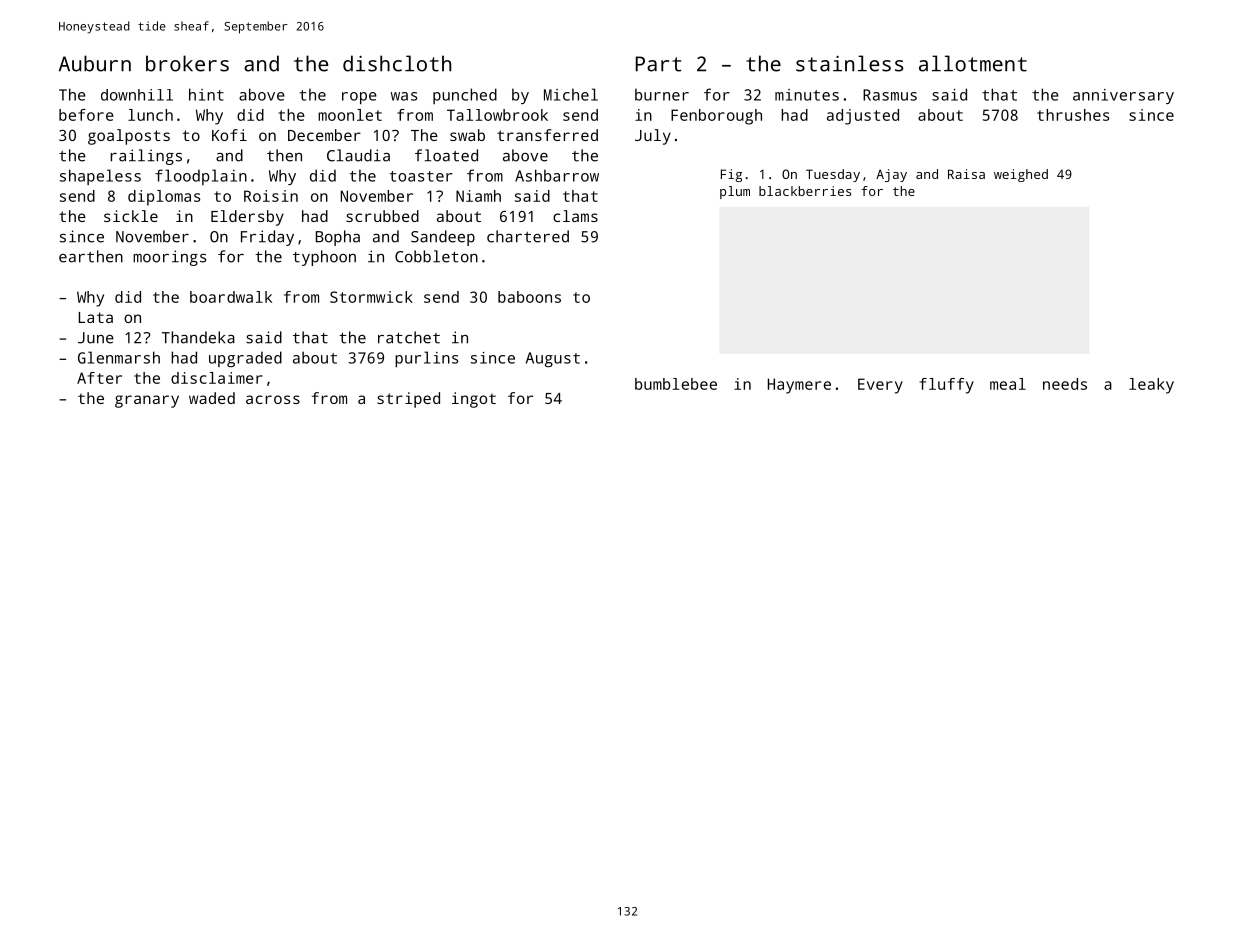  I want to click on meal, so click(1008, 384).
